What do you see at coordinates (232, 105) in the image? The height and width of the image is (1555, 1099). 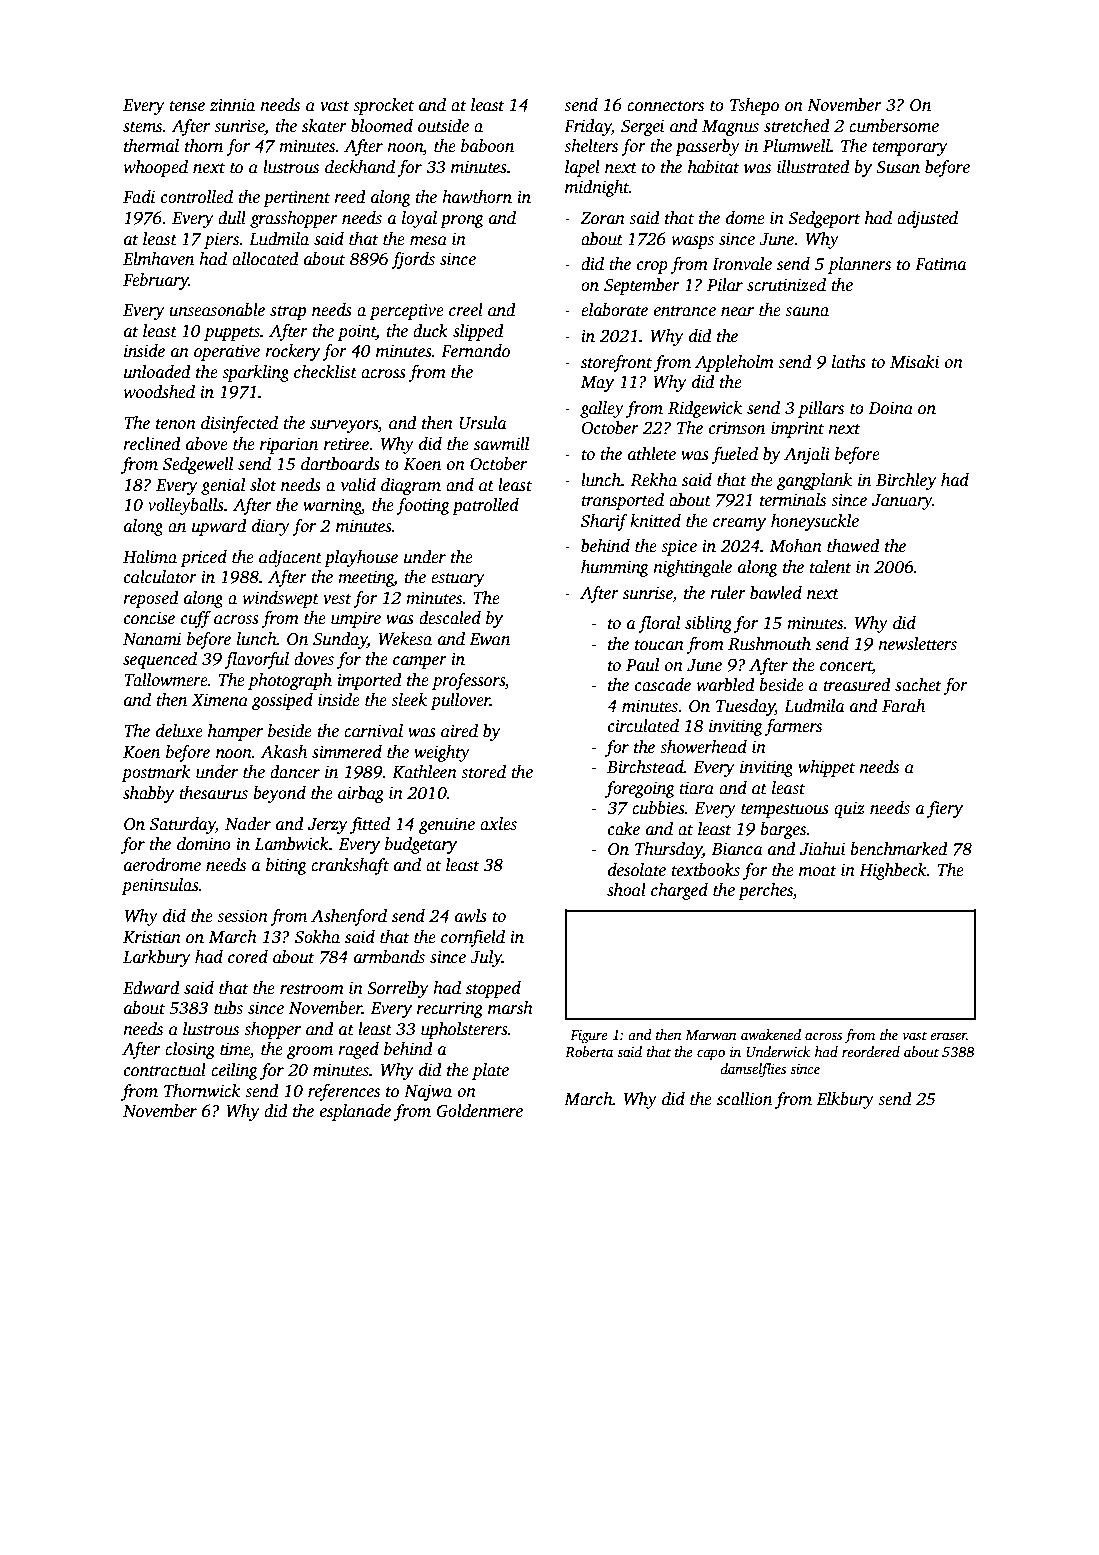 I see `zinnia` at bounding box center [232, 105].
